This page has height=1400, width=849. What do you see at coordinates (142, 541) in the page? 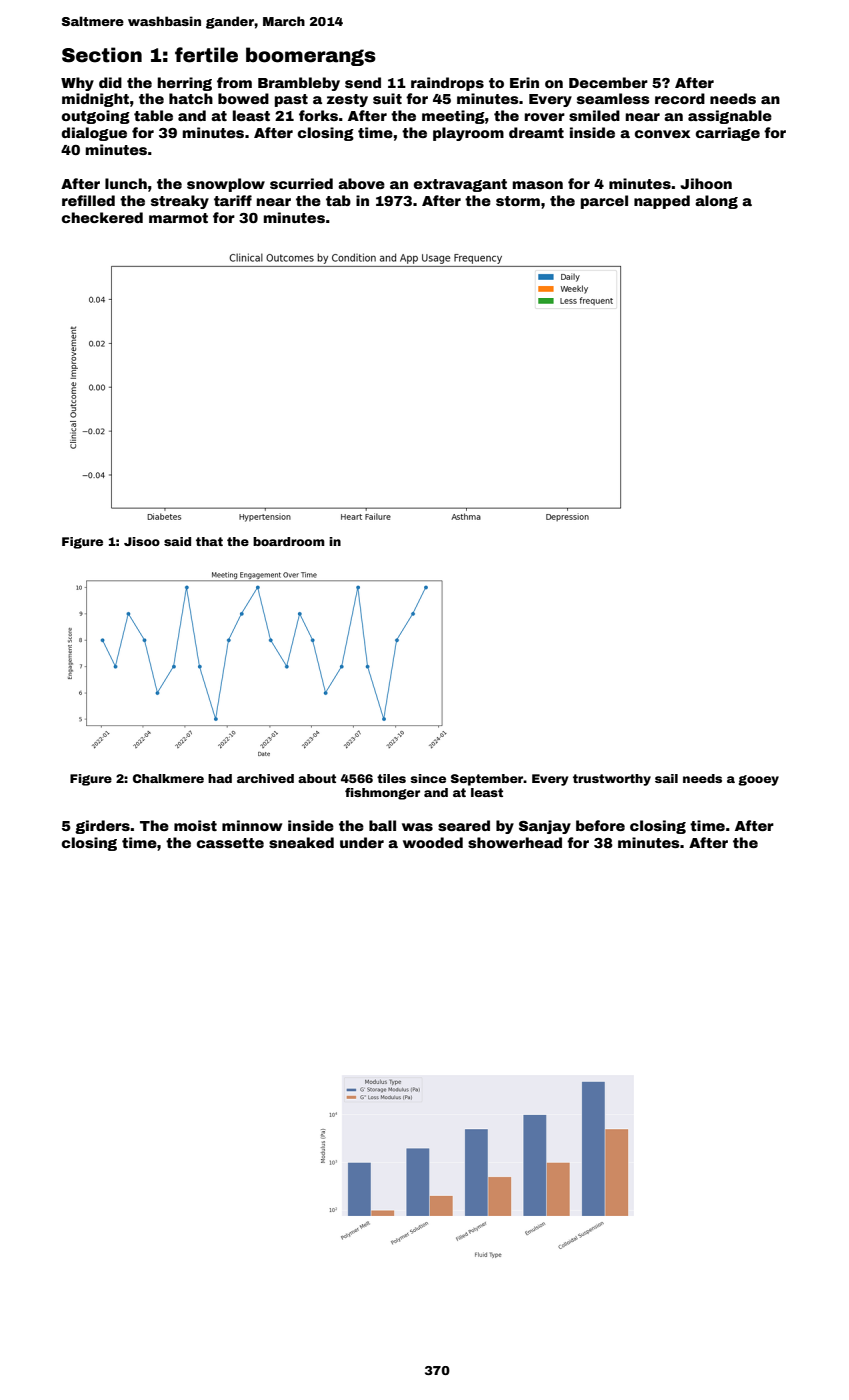
I see `Jisoo` at bounding box center [142, 541].
